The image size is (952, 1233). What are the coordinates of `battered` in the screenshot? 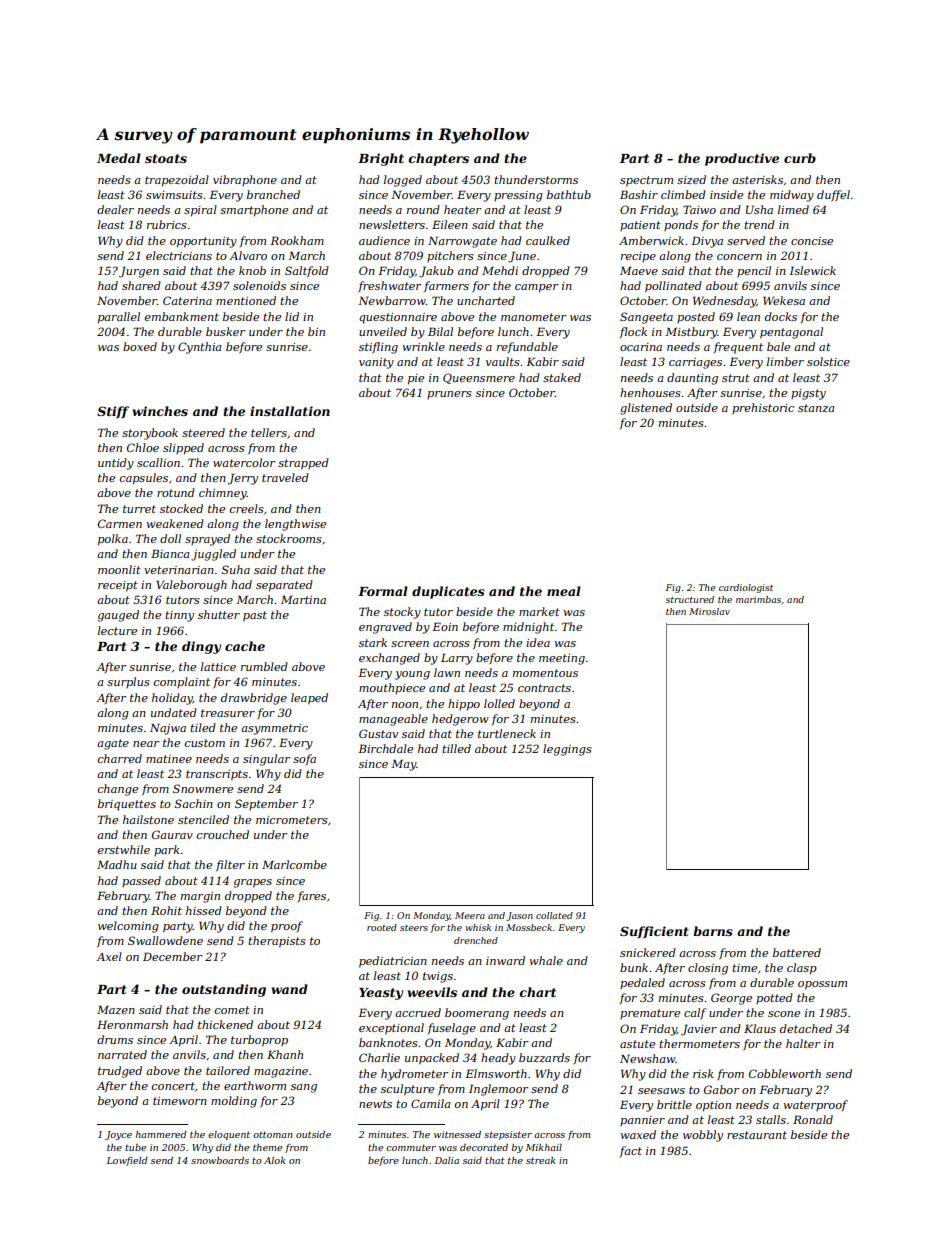 It's located at (797, 952).
